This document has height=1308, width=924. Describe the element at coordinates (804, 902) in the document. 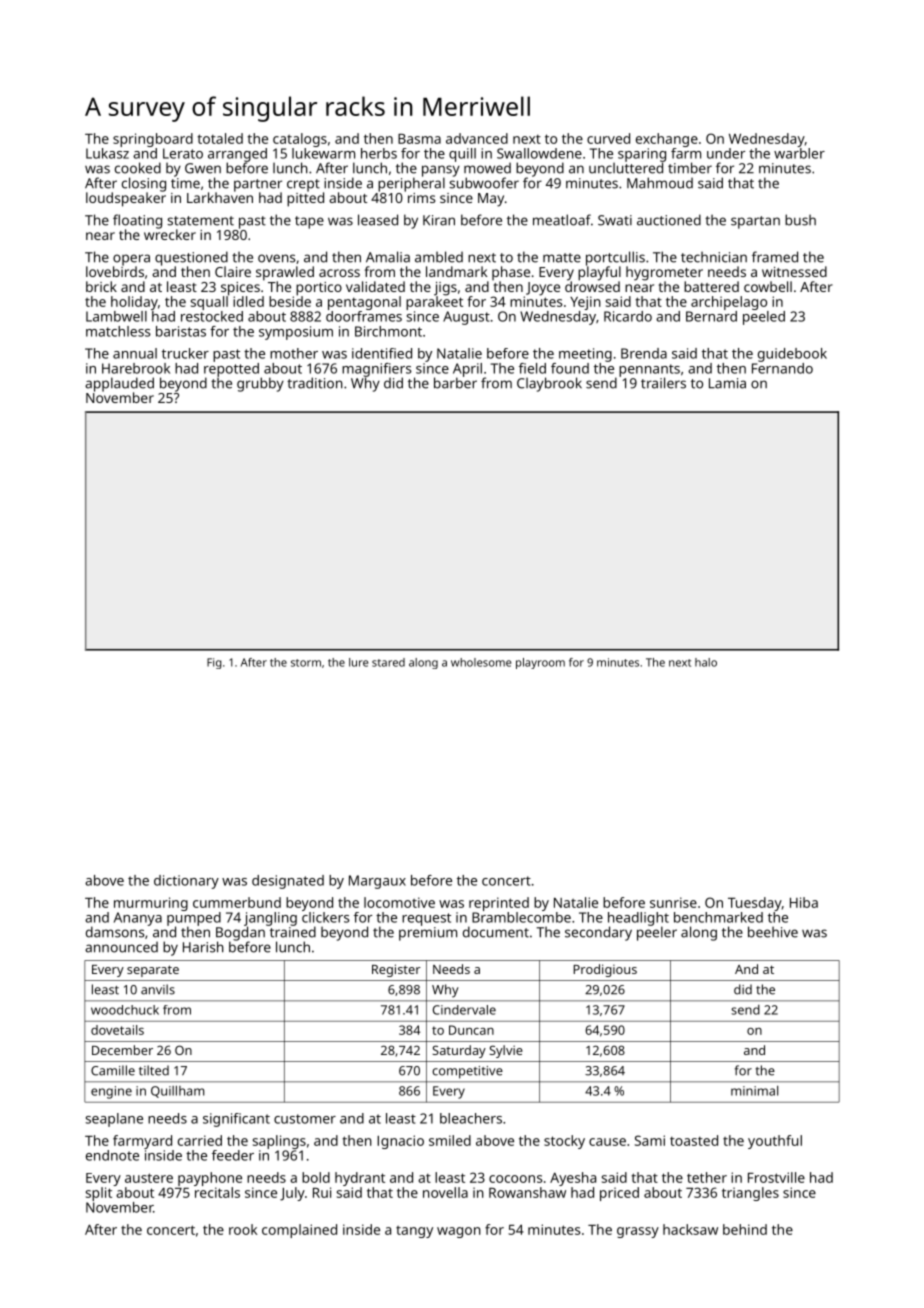

I see `Hiba` at that location.
